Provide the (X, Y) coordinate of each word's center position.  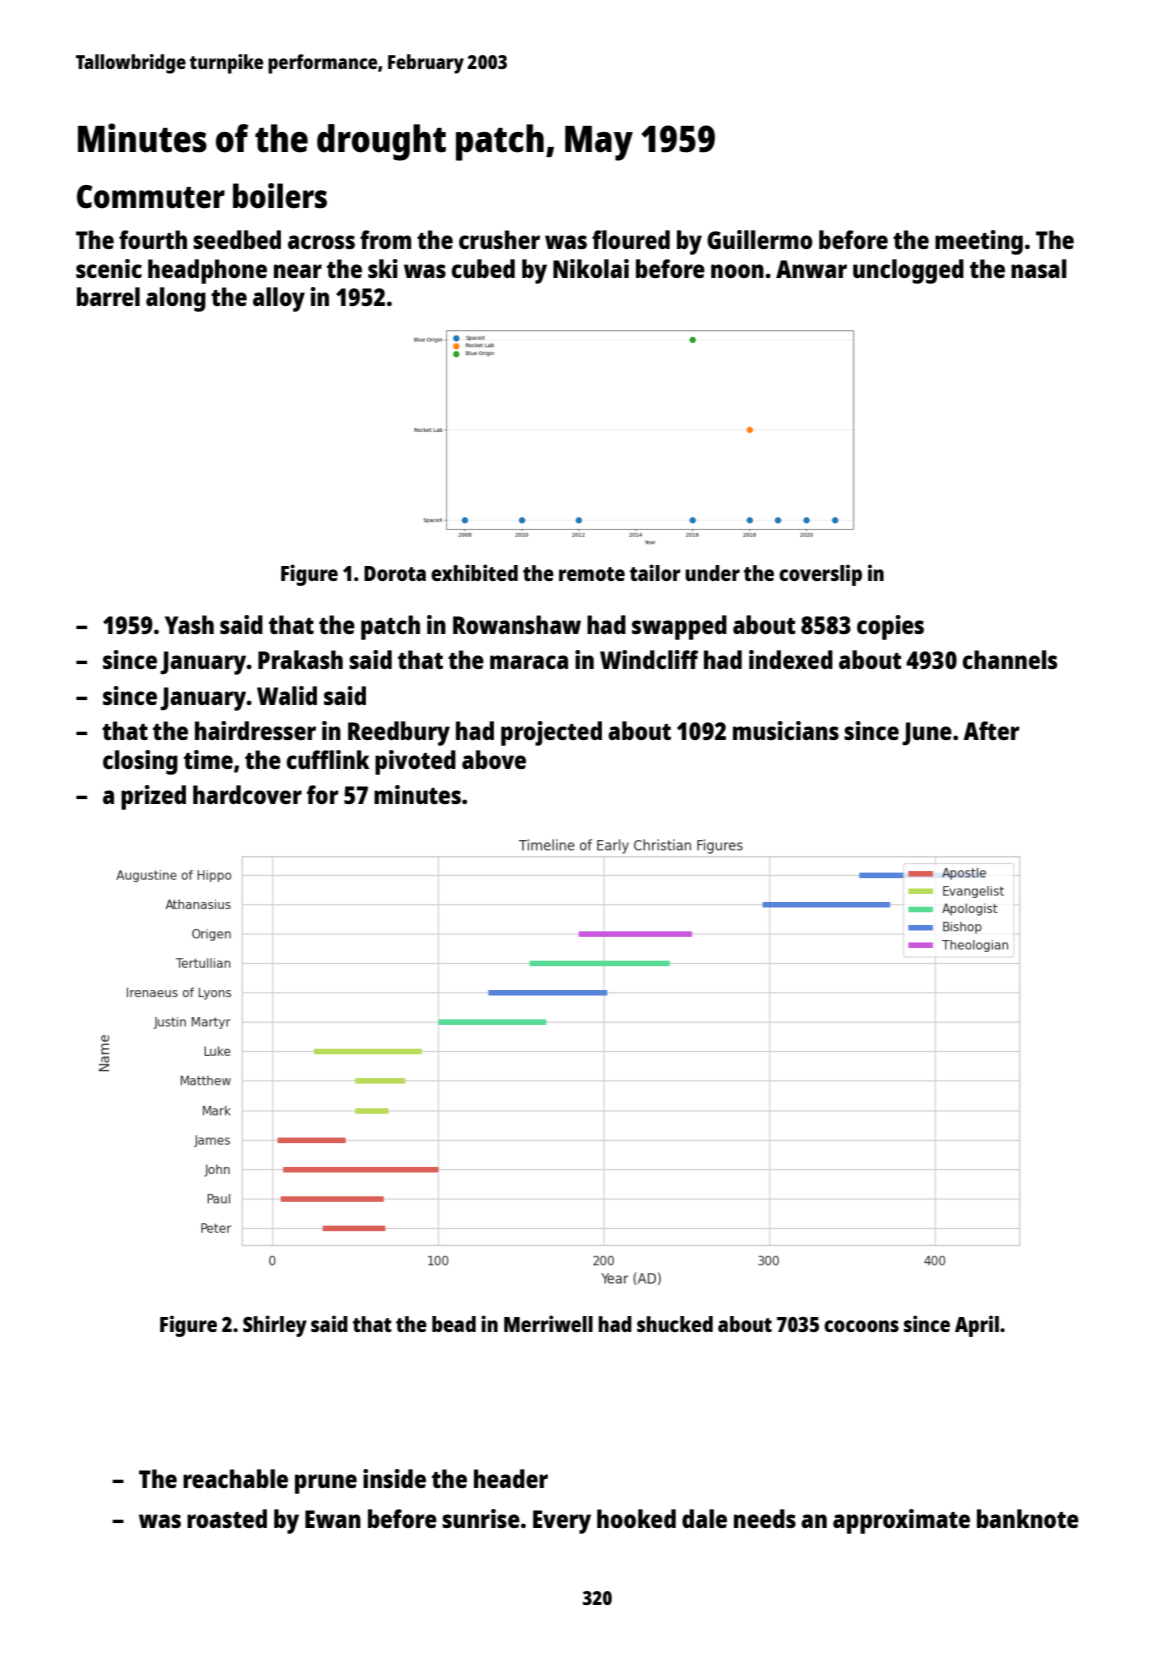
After (991, 730)
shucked (675, 1324)
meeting (979, 242)
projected (551, 733)
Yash (189, 624)
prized (153, 797)
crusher (499, 239)
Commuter (151, 197)
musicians (786, 730)
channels (1010, 659)
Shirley (275, 1326)
